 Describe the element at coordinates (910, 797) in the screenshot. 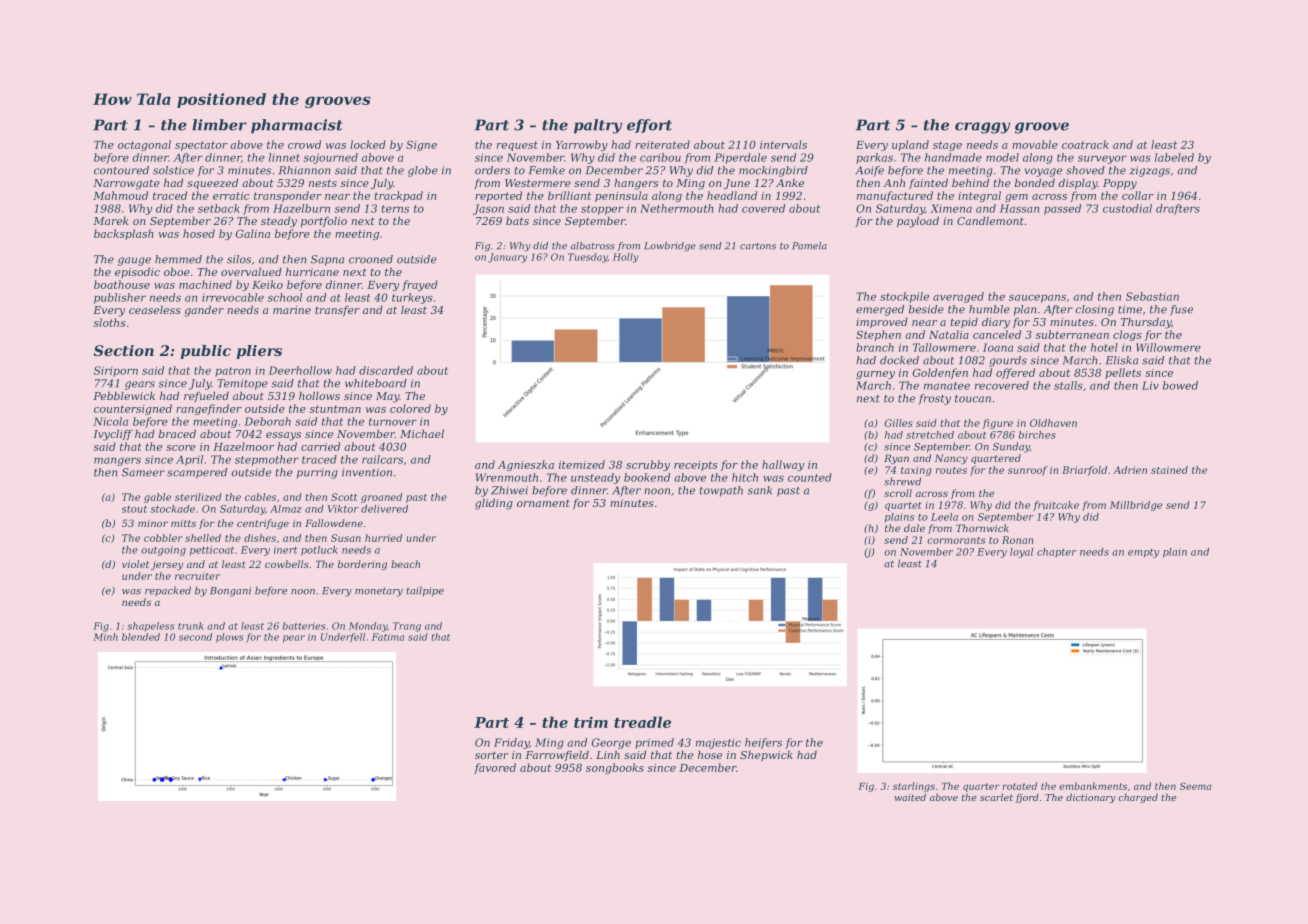

I see `waited` at that location.
